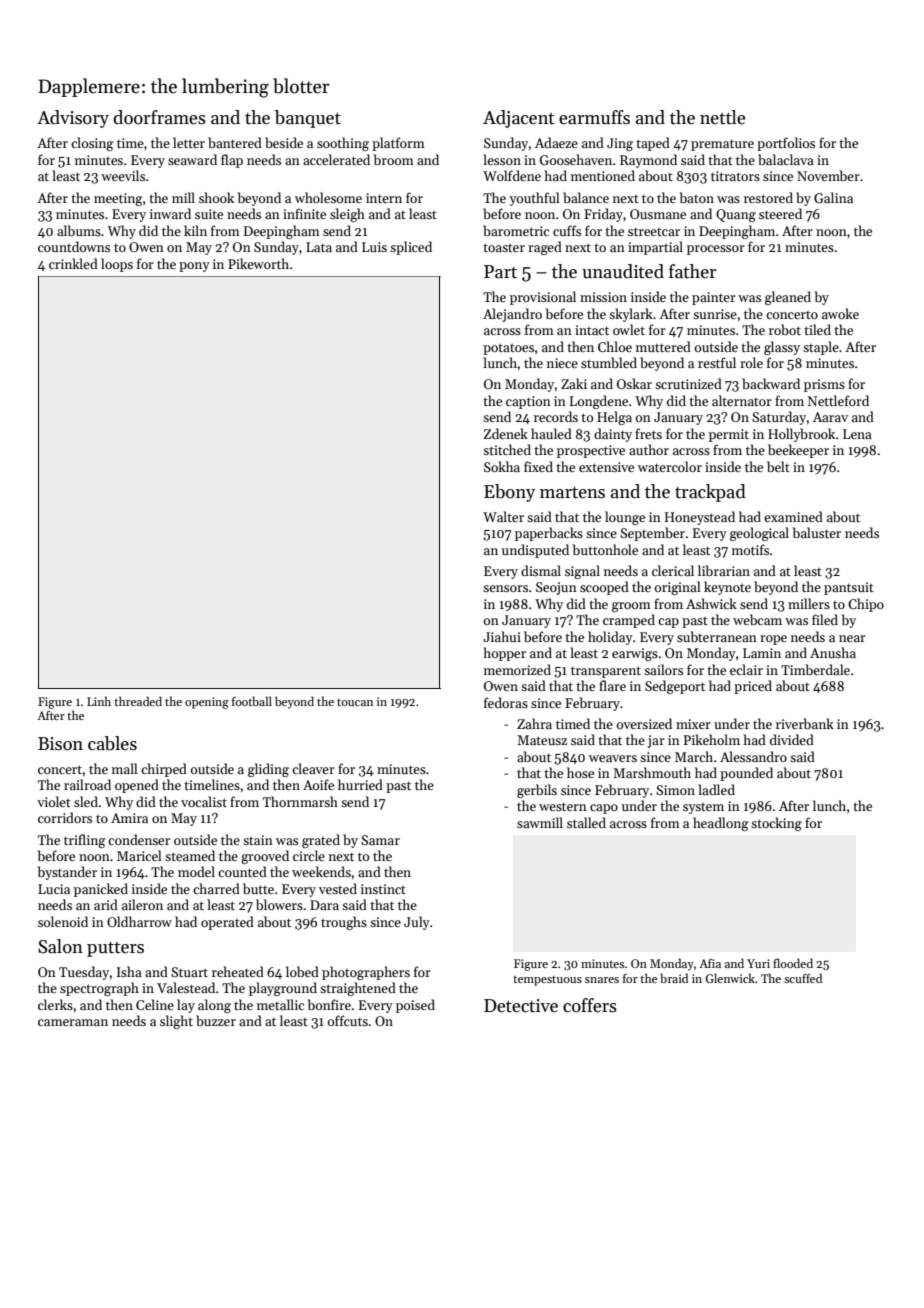 This screenshot has width=924, height=1308. What do you see at coordinates (716, 250) in the screenshot?
I see `processor` at bounding box center [716, 250].
